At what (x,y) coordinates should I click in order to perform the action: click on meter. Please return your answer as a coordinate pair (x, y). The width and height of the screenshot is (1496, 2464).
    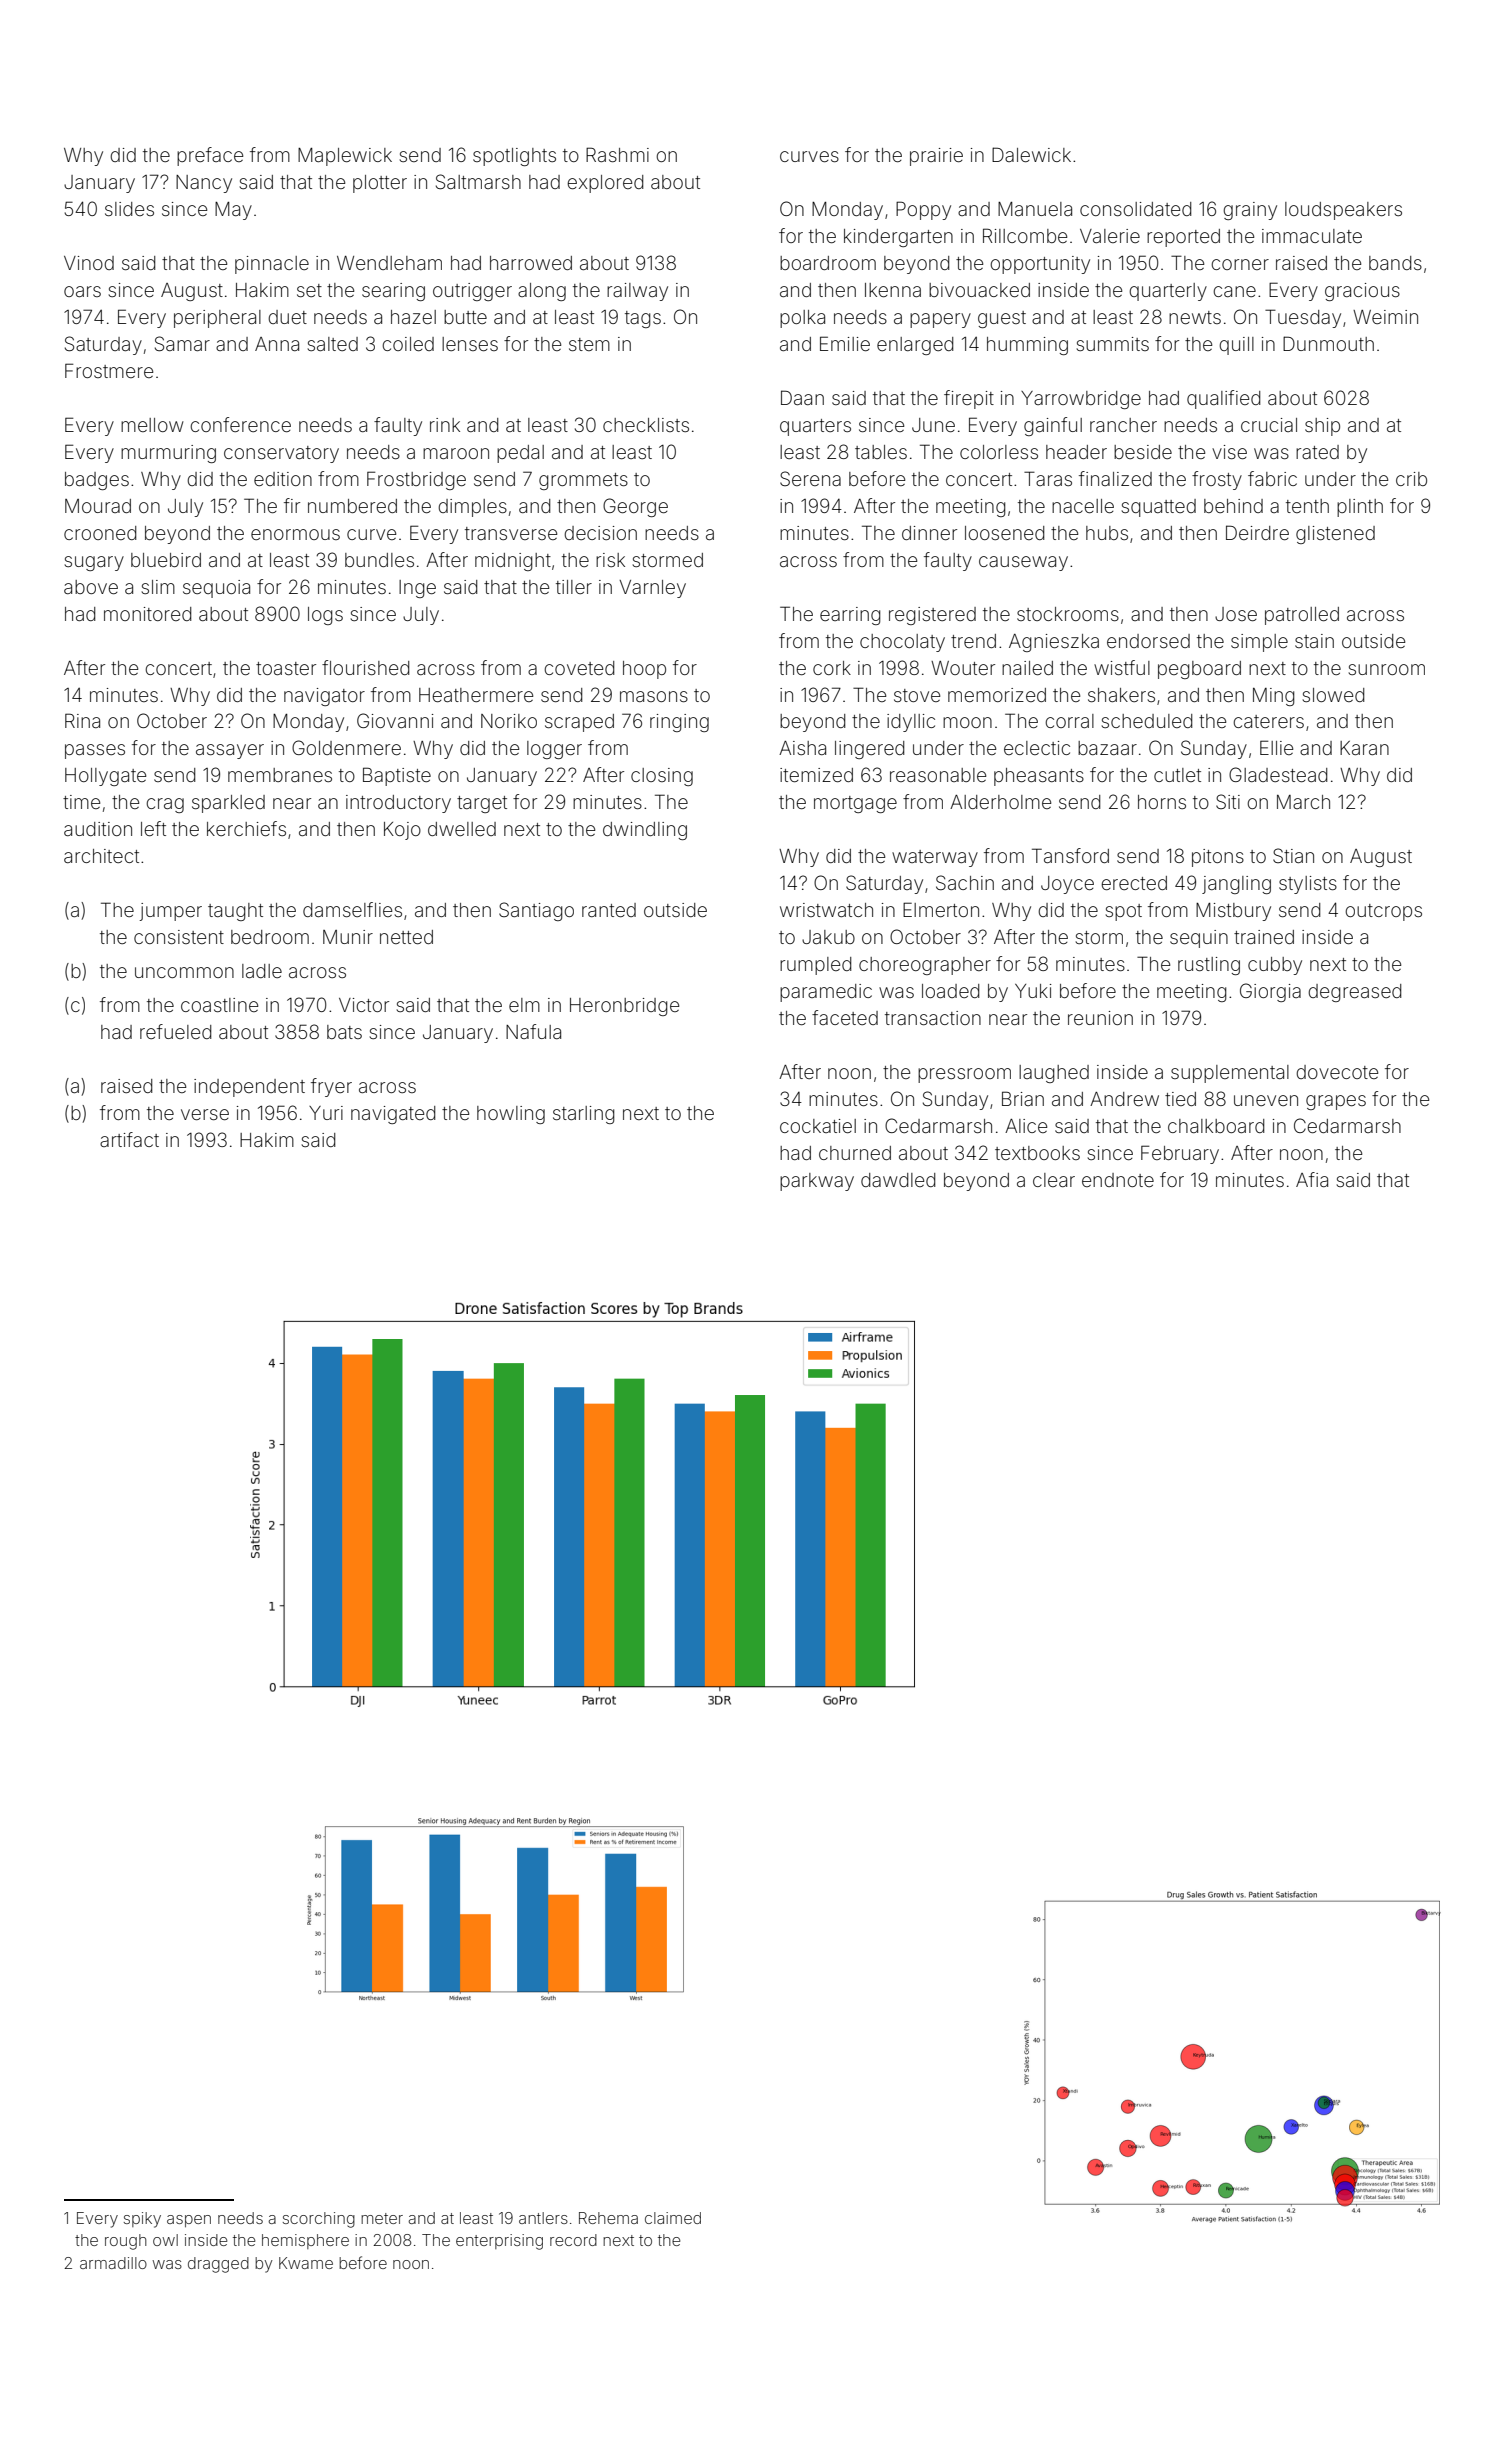
    Looking at the image, I should click on (382, 2218).
